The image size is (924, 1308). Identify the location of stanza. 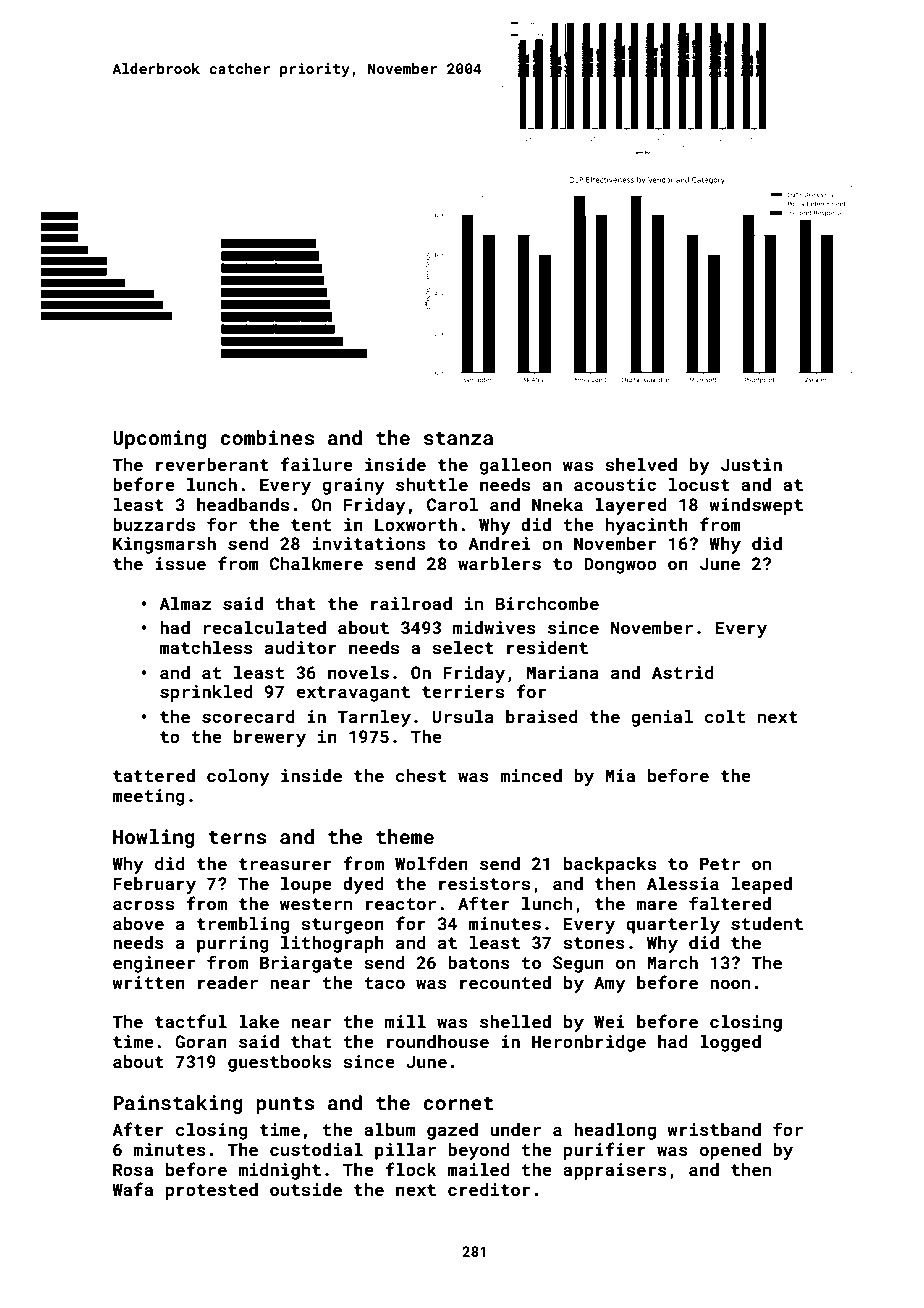
(458, 438).
